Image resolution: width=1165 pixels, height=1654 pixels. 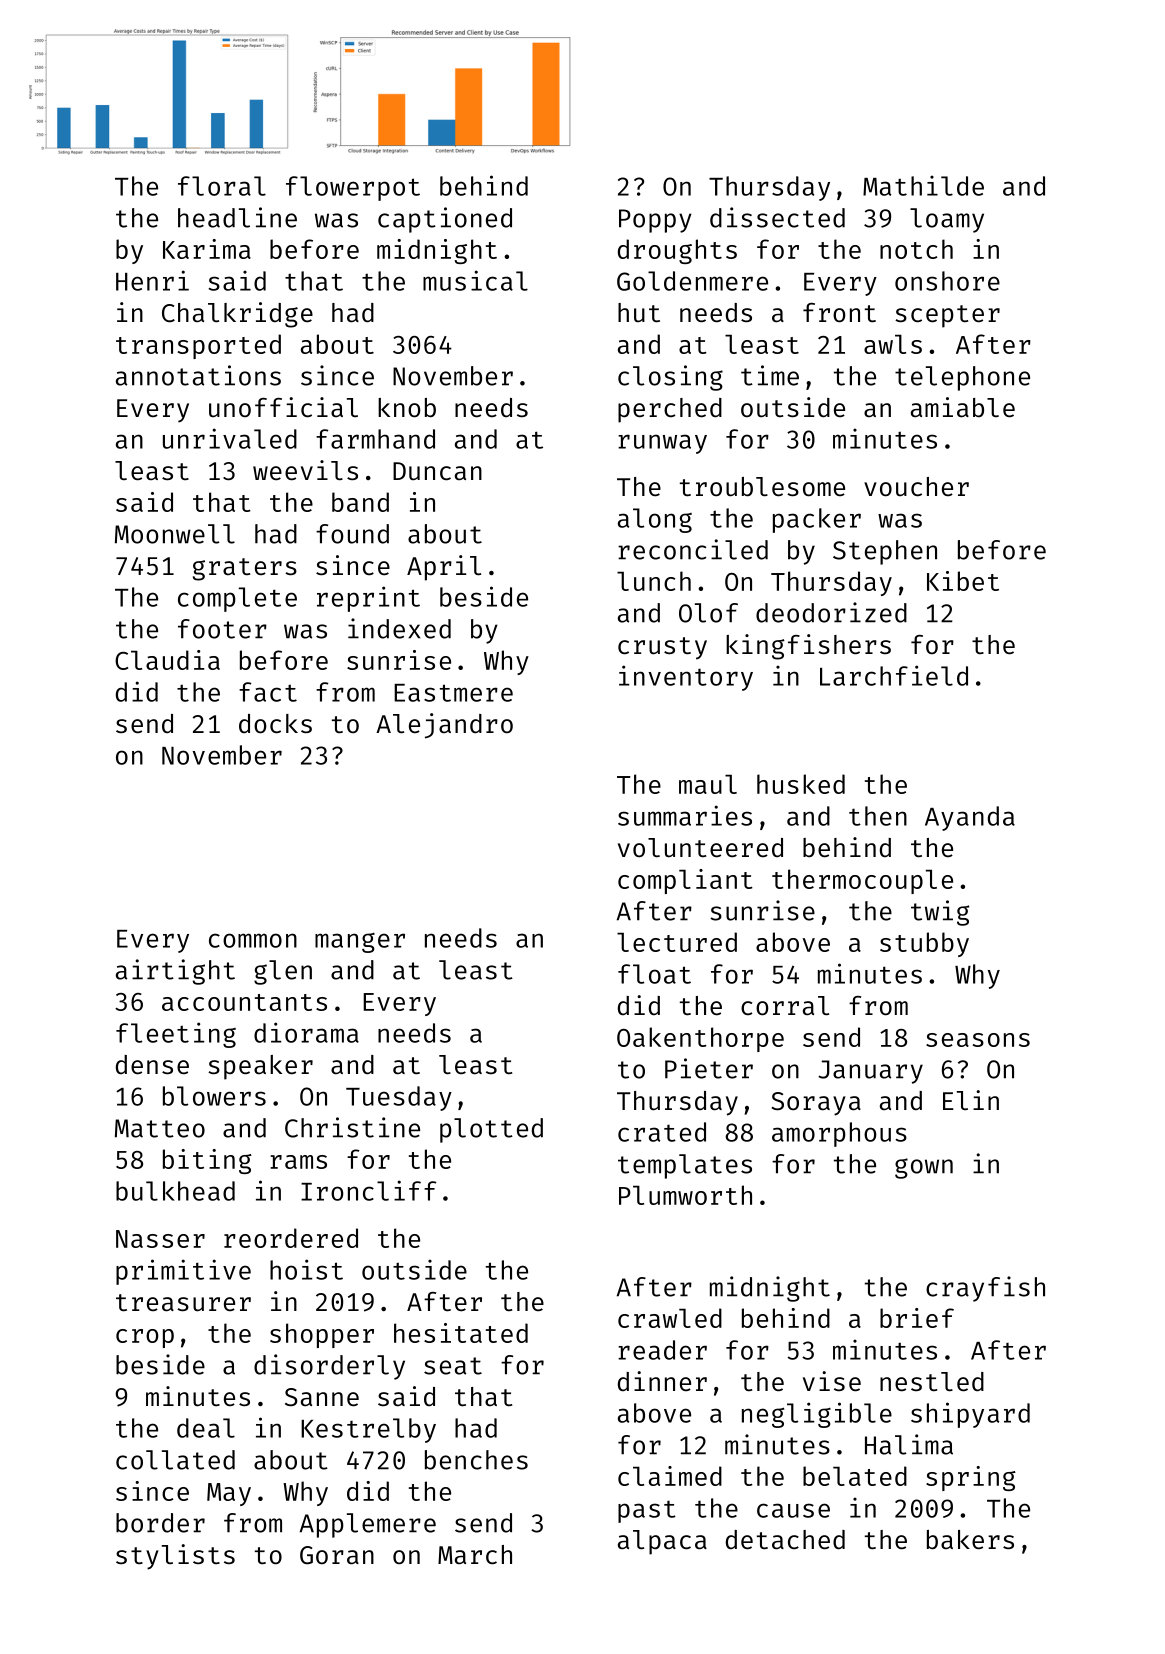 What do you see at coordinates (970, 1540) in the screenshot?
I see `bakers` at bounding box center [970, 1540].
